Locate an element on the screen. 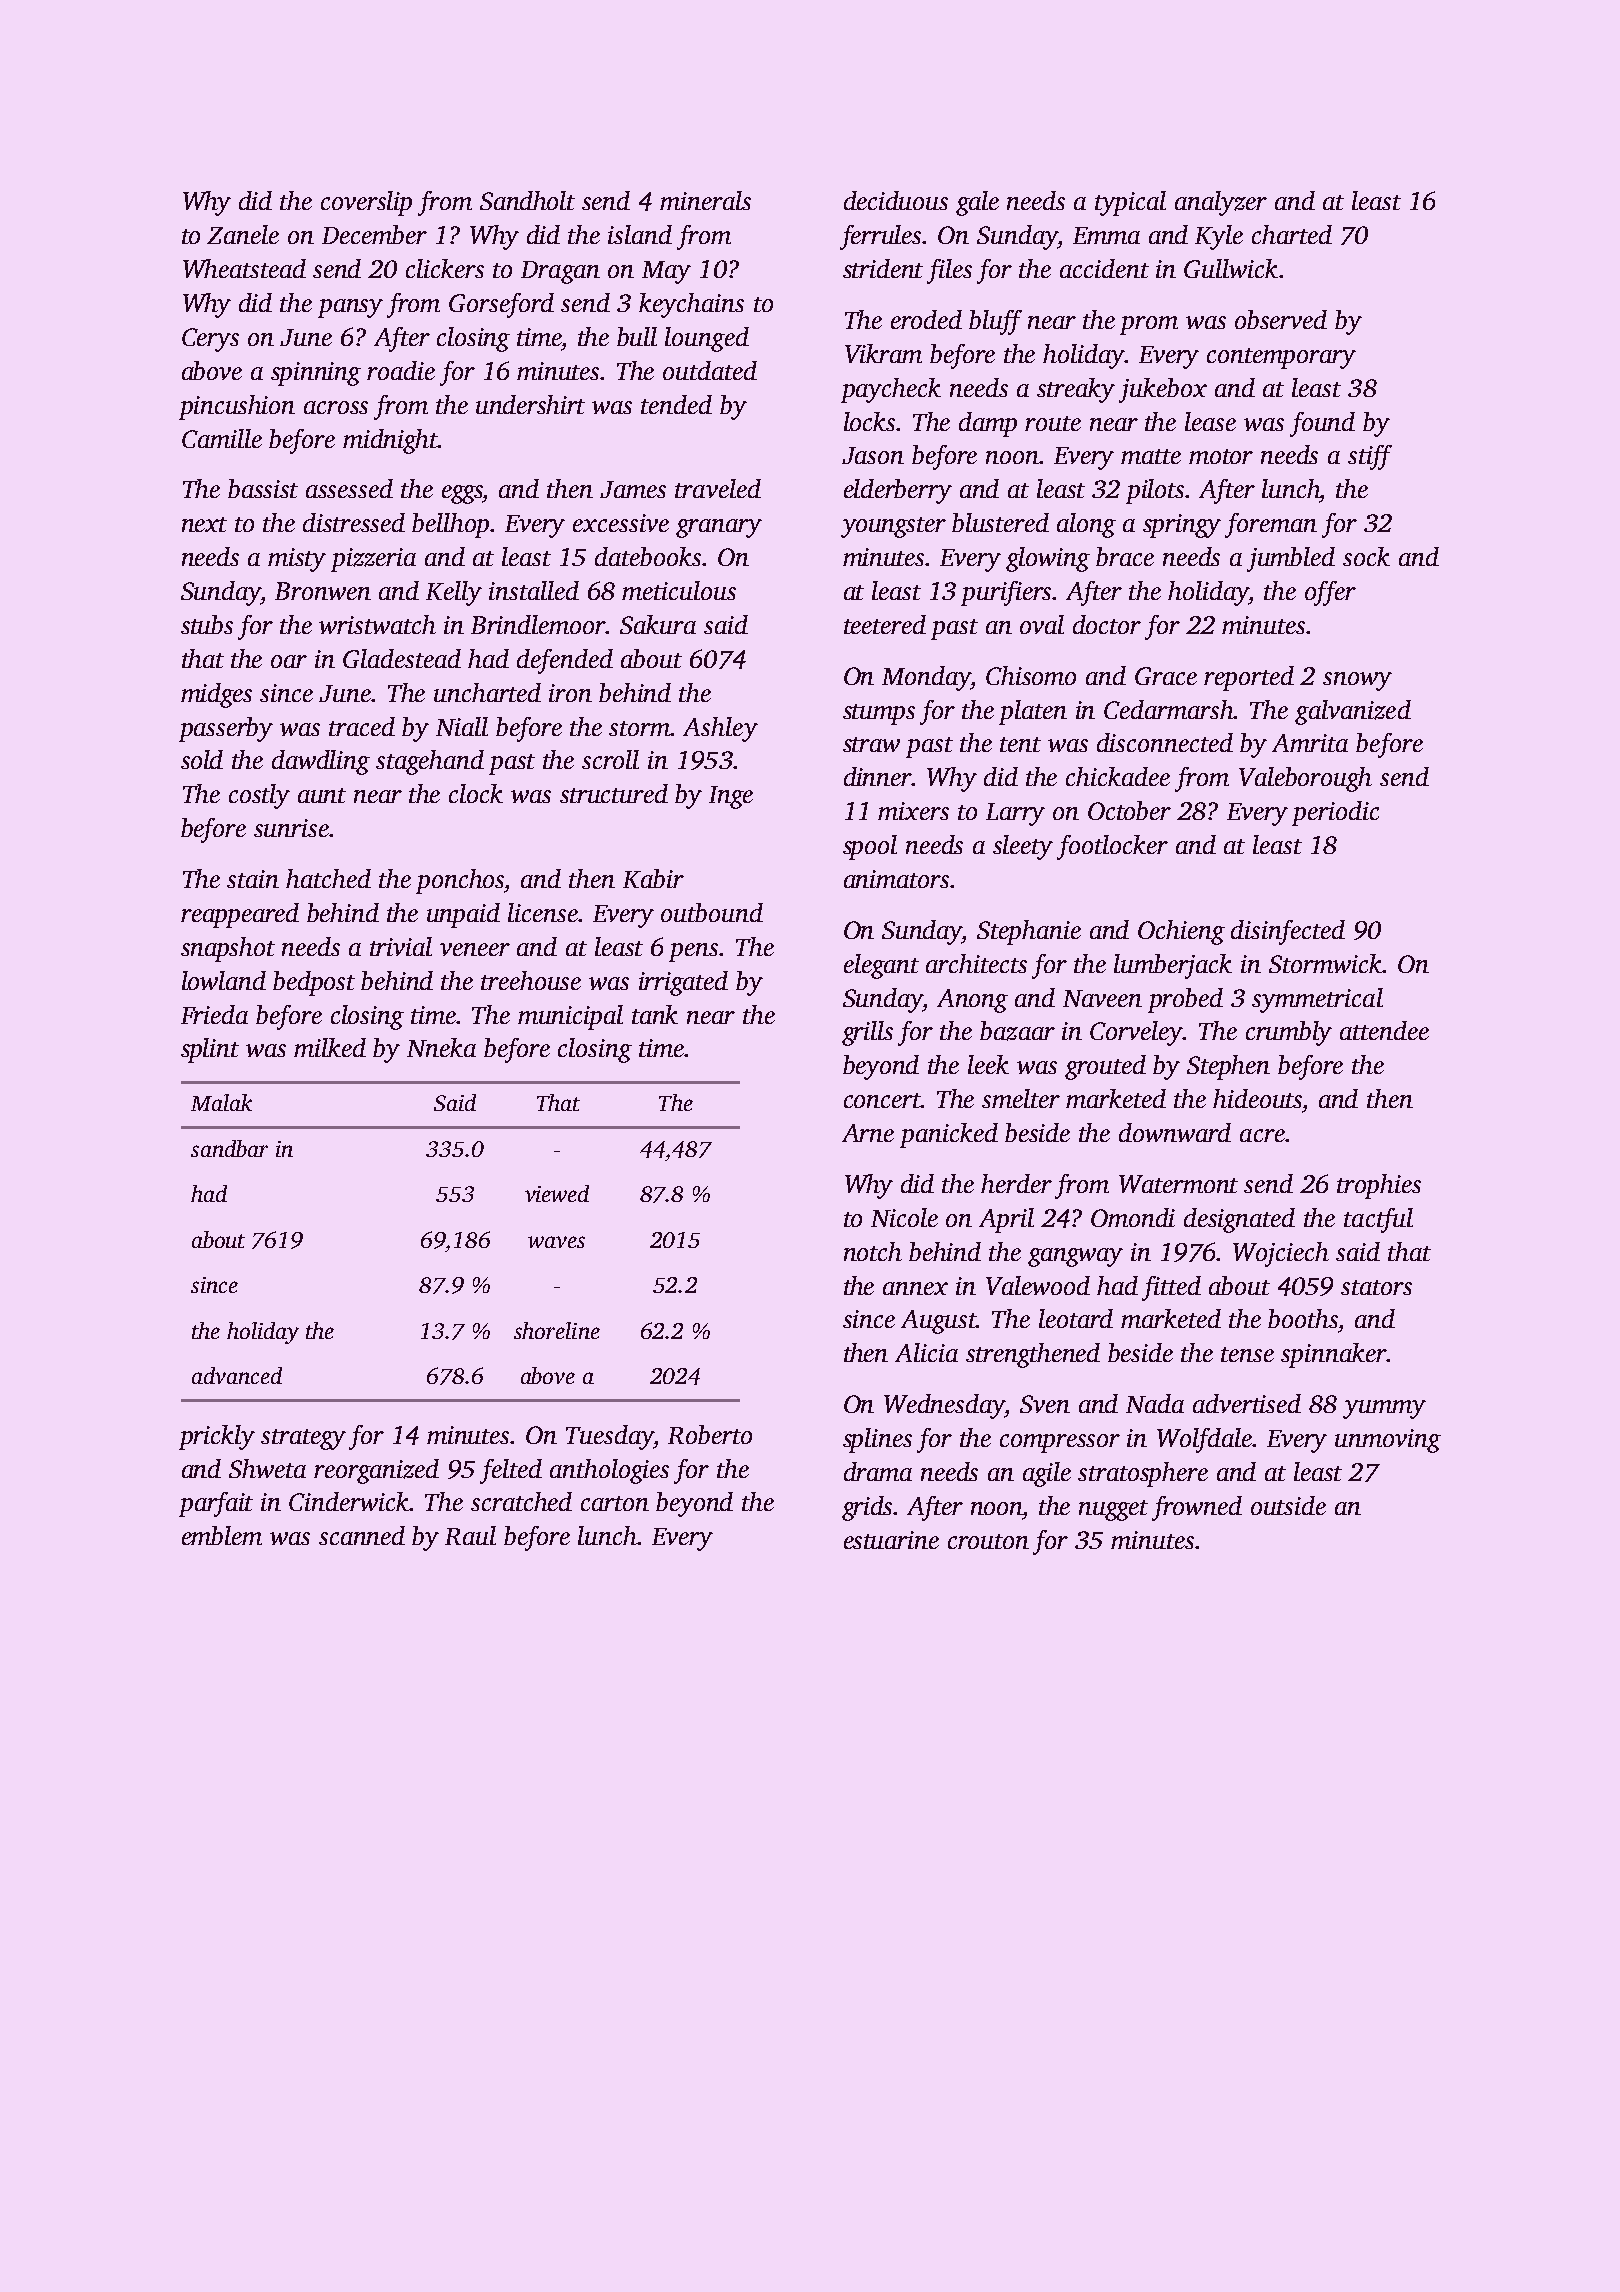  crouton is located at coordinates (988, 1541).
